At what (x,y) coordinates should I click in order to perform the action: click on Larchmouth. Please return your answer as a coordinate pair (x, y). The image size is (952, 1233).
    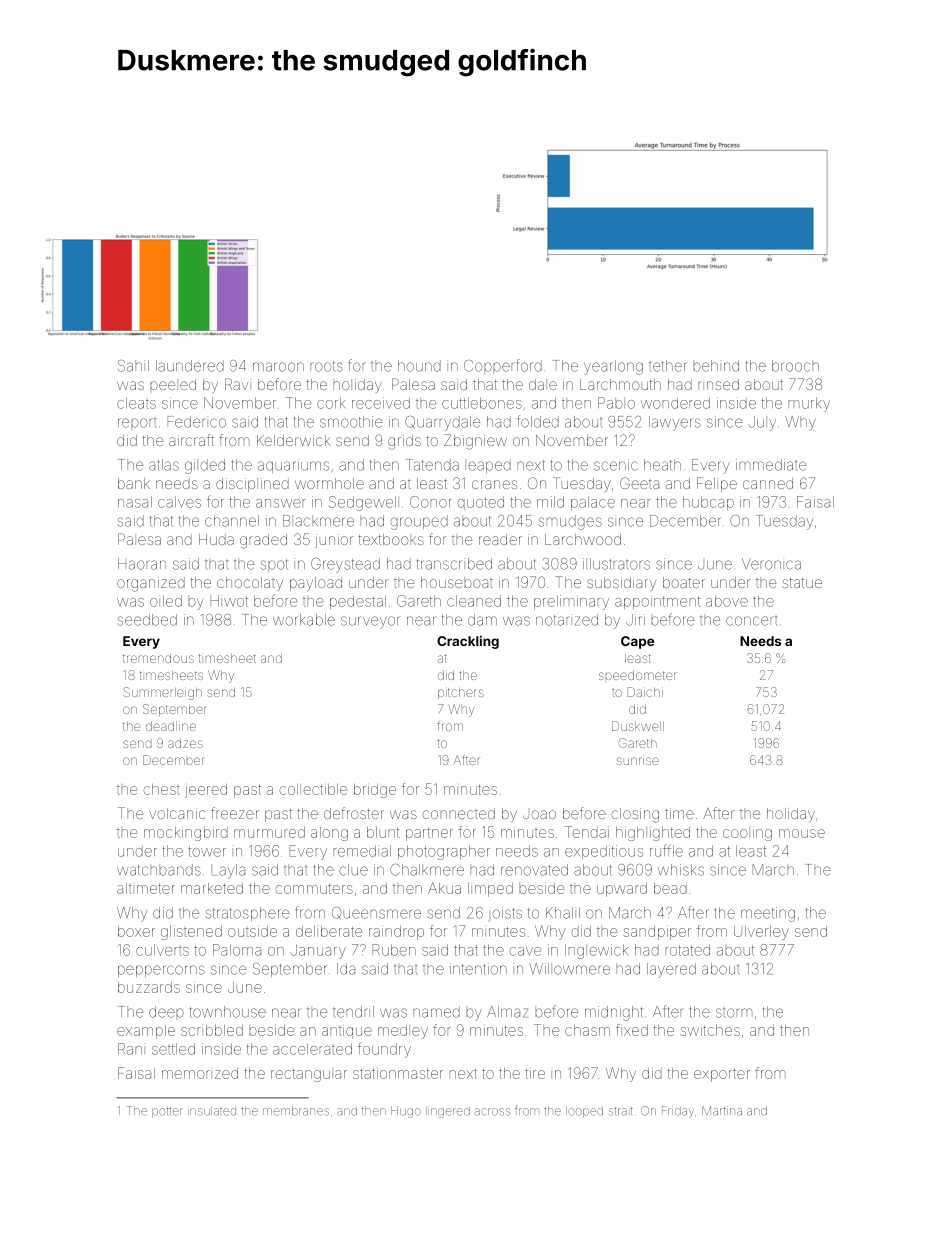
    Looking at the image, I should click on (620, 384).
